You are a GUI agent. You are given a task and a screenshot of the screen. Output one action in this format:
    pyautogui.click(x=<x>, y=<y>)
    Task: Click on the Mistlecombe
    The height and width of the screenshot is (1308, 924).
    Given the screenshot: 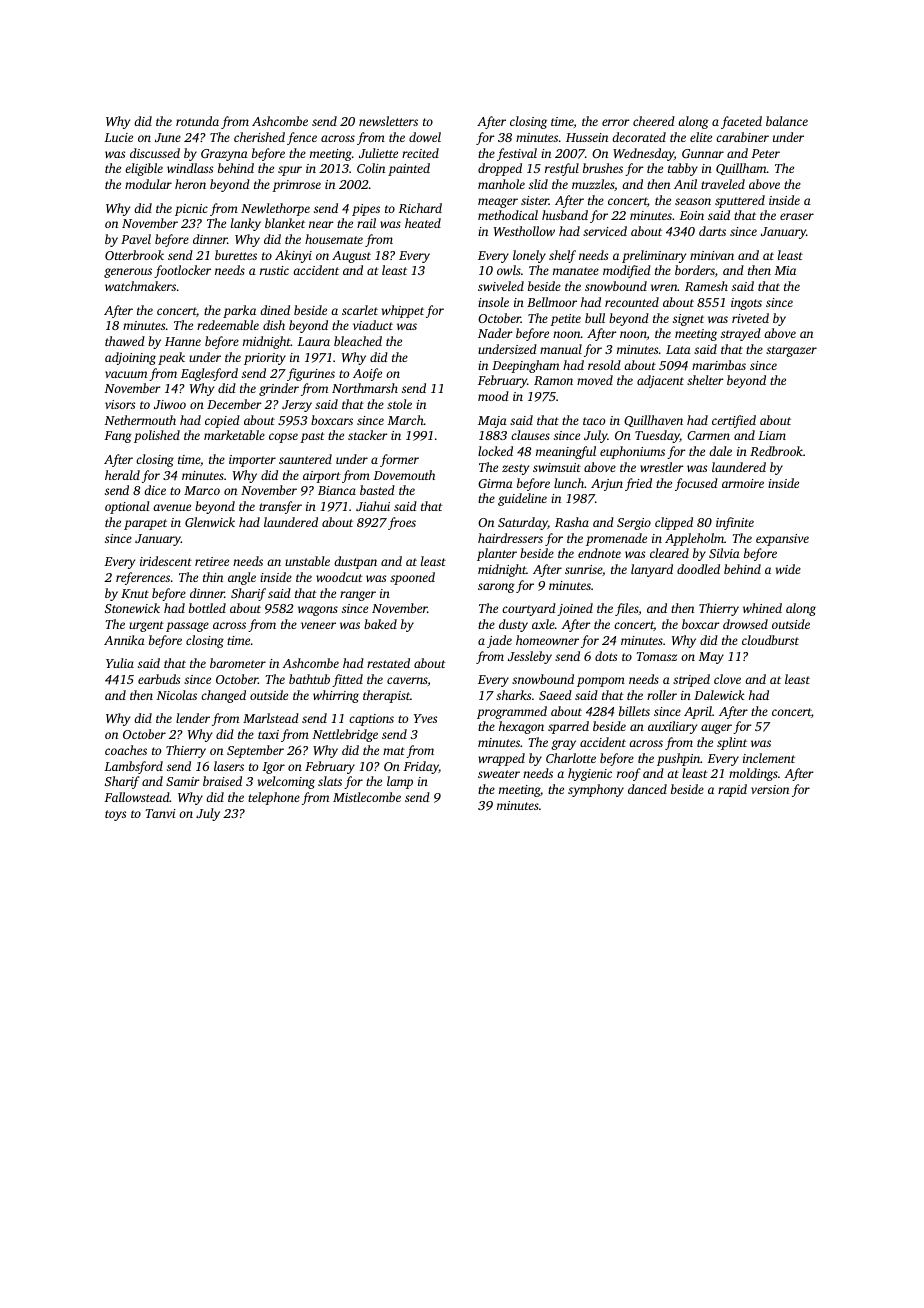 What is the action you would take?
    pyautogui.click(x=367, y=797)
